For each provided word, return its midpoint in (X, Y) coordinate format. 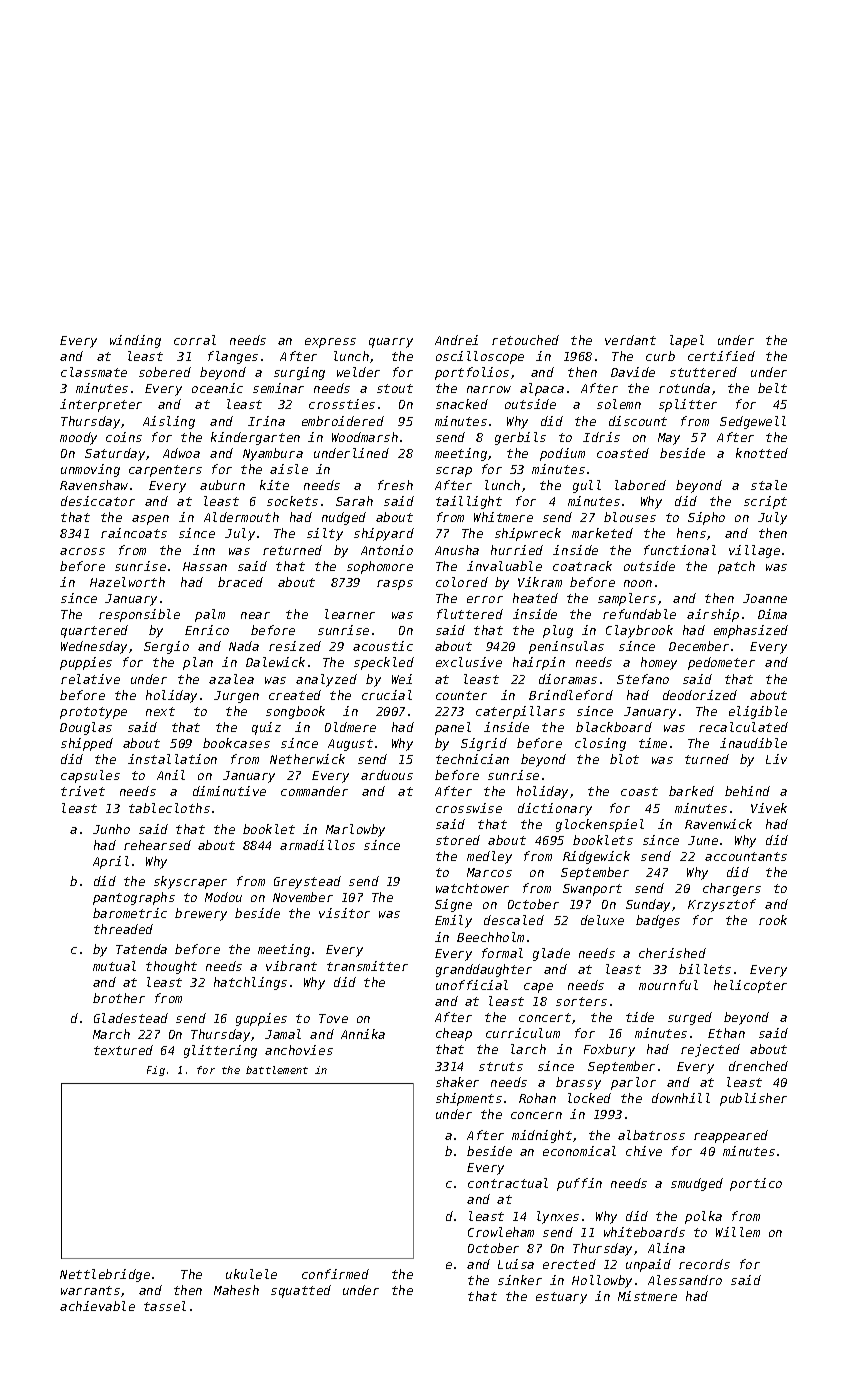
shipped (87, 744)
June (703, 840)
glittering (220, 1051)
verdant (630, 340)
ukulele (251, 1274)
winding (135, 341)
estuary (561, 1298)
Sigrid (484, 744)
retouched (525, 340)
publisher (753, 1099)
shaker (457, 1082)
